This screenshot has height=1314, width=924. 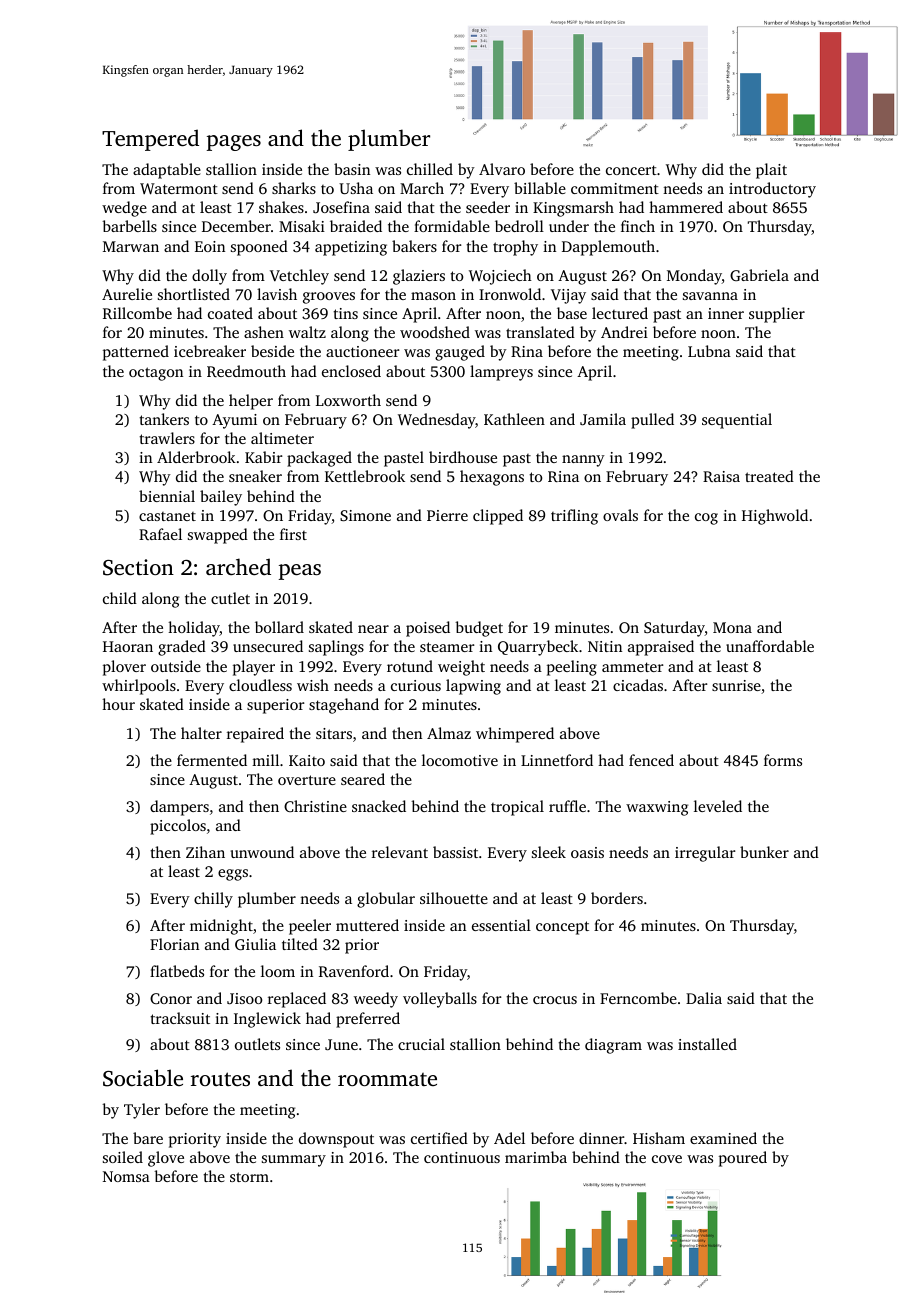 I want to click on Sociable, so click(x=143, y=1078).
